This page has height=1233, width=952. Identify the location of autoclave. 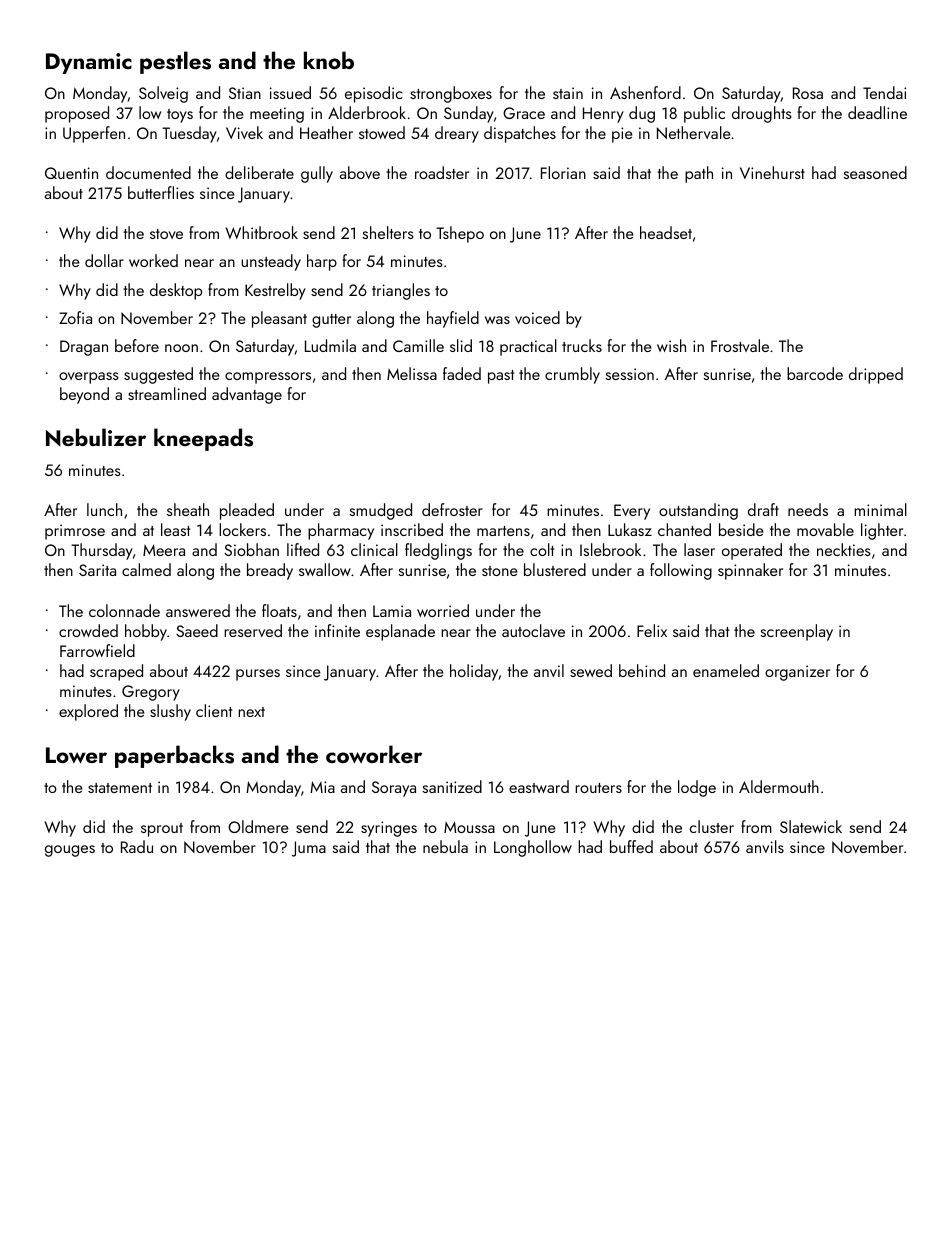
(533, 630).
